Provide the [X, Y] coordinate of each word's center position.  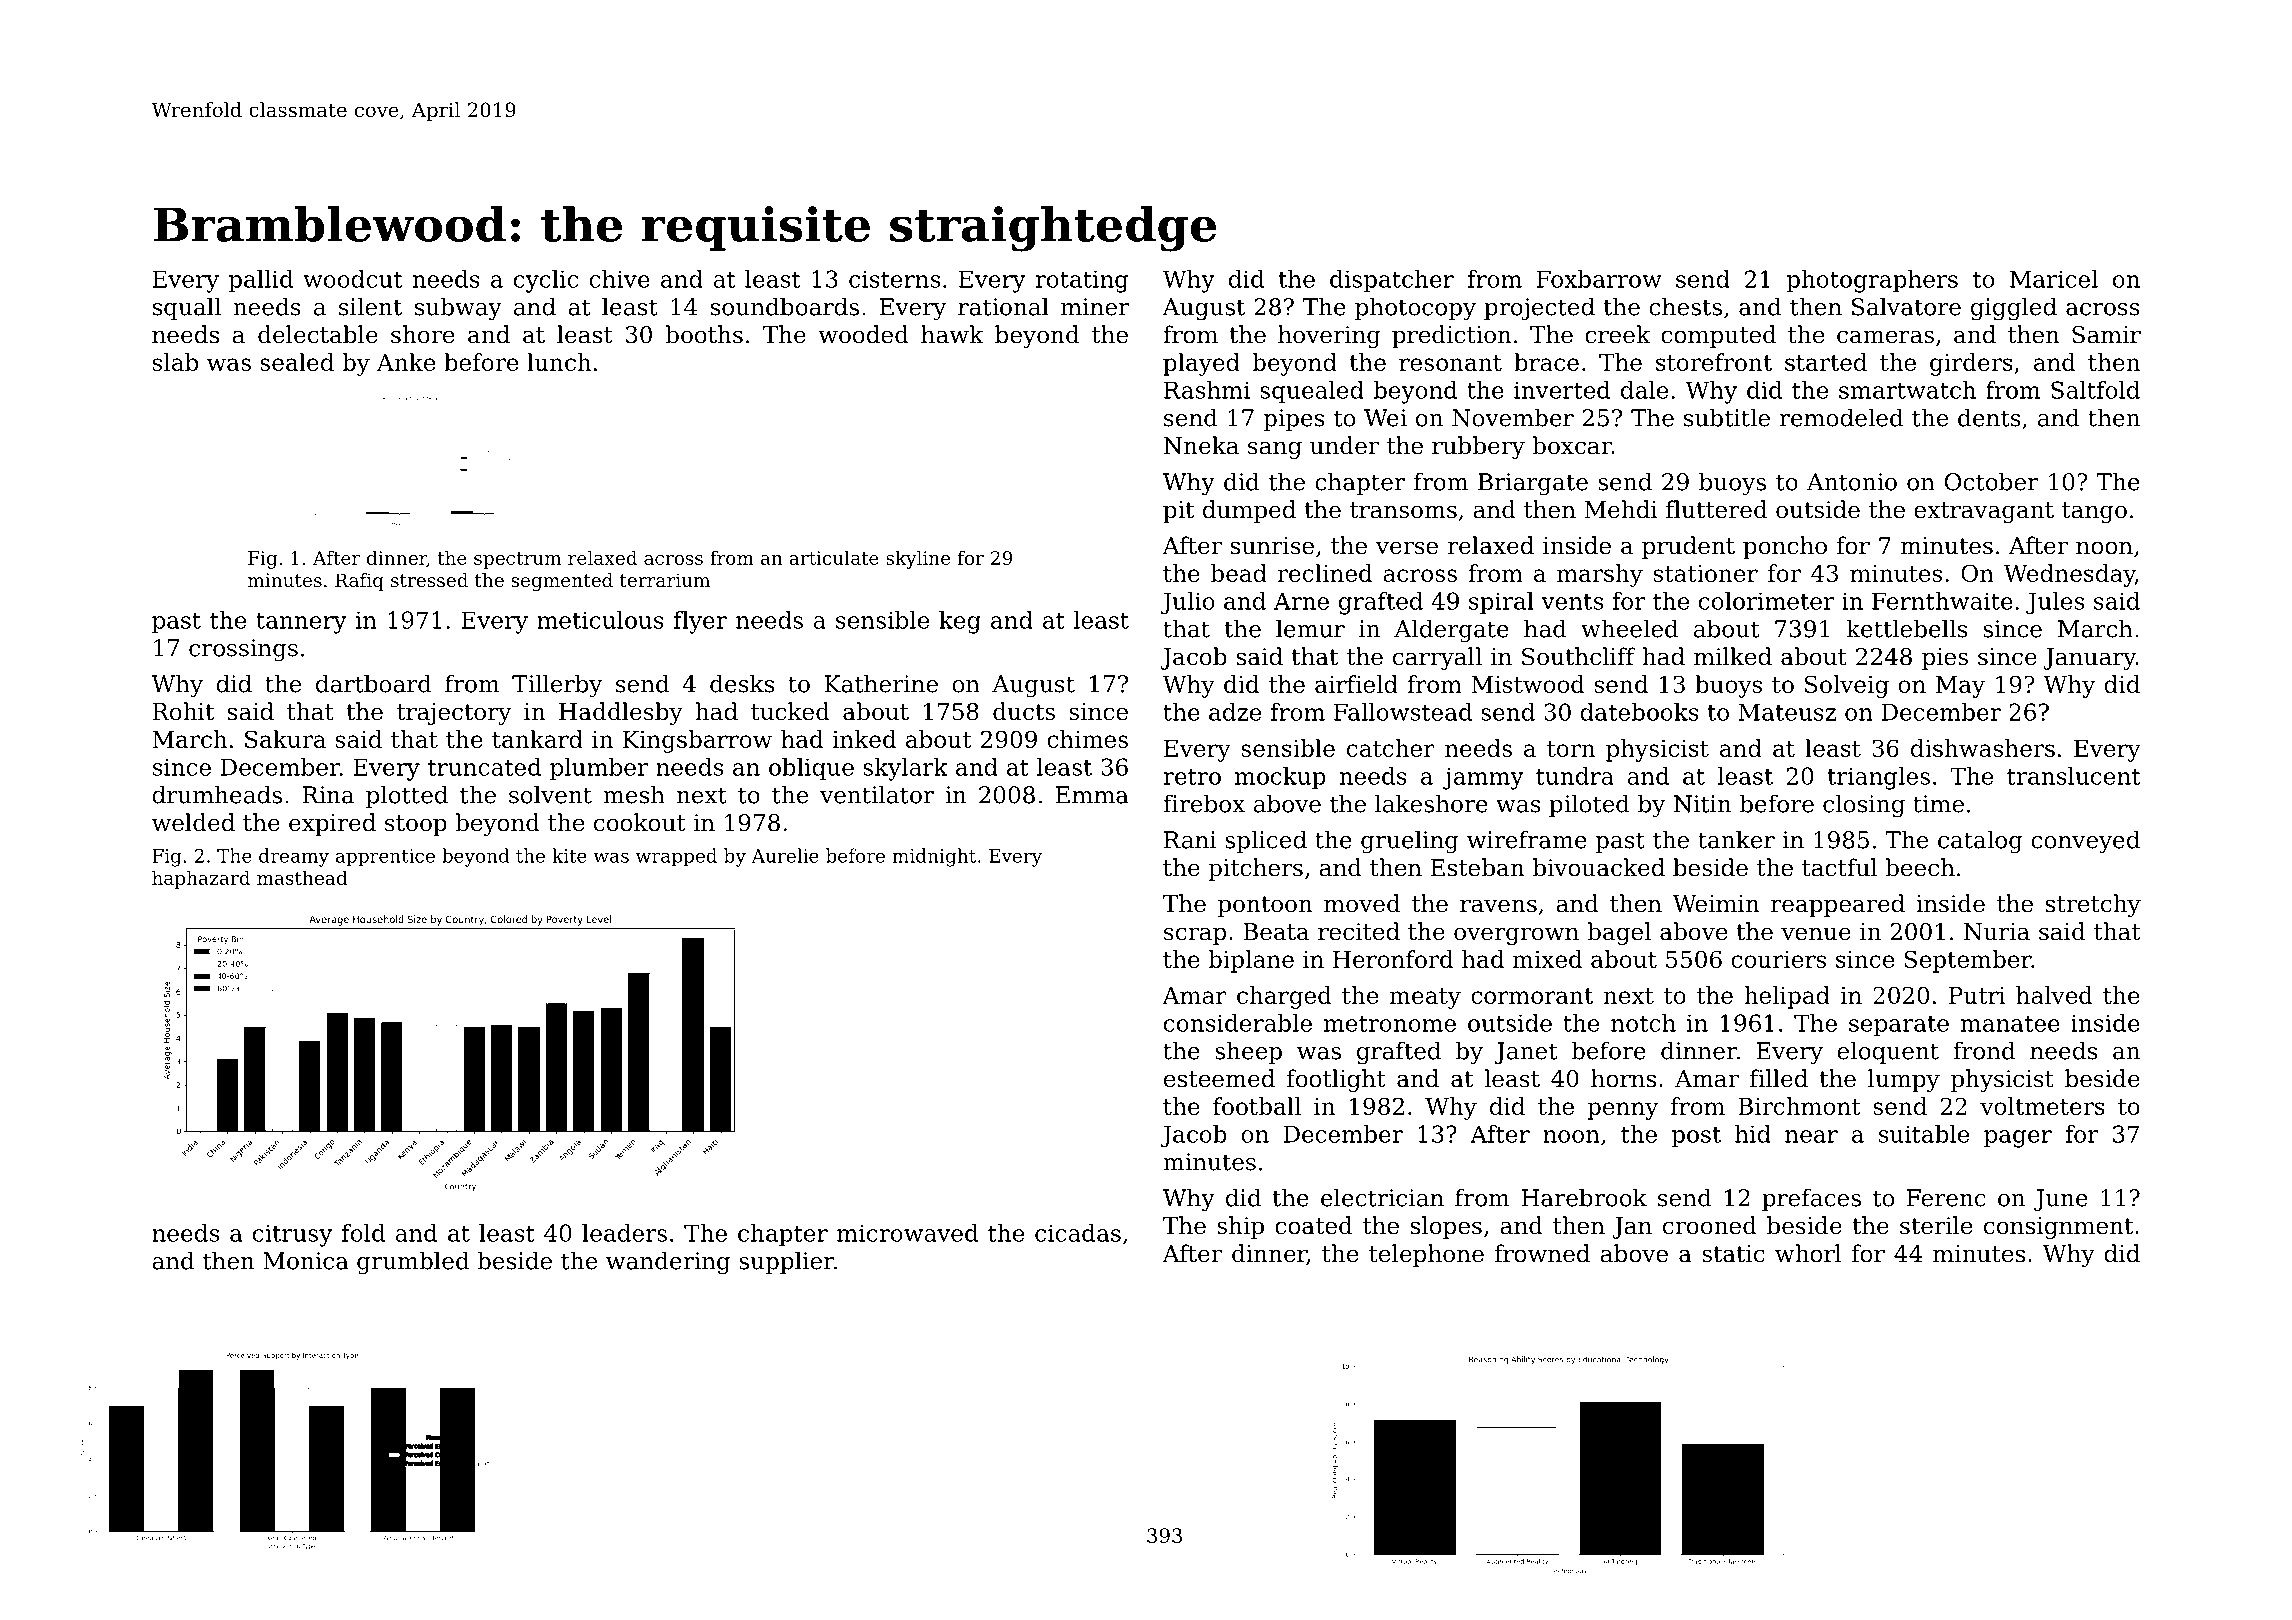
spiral [1501, 603]
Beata [1276, 932]
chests [1685, 306]
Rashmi [1207, 390]
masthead [302, 877]
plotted [407, 796]
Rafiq [359, 582]
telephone [1426, 1255]
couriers [1778, 959]
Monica [306, 1261]
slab [175, 362]
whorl [1808, 1253]
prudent [1688, 547]
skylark [905, 769]
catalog [1980, 842]
